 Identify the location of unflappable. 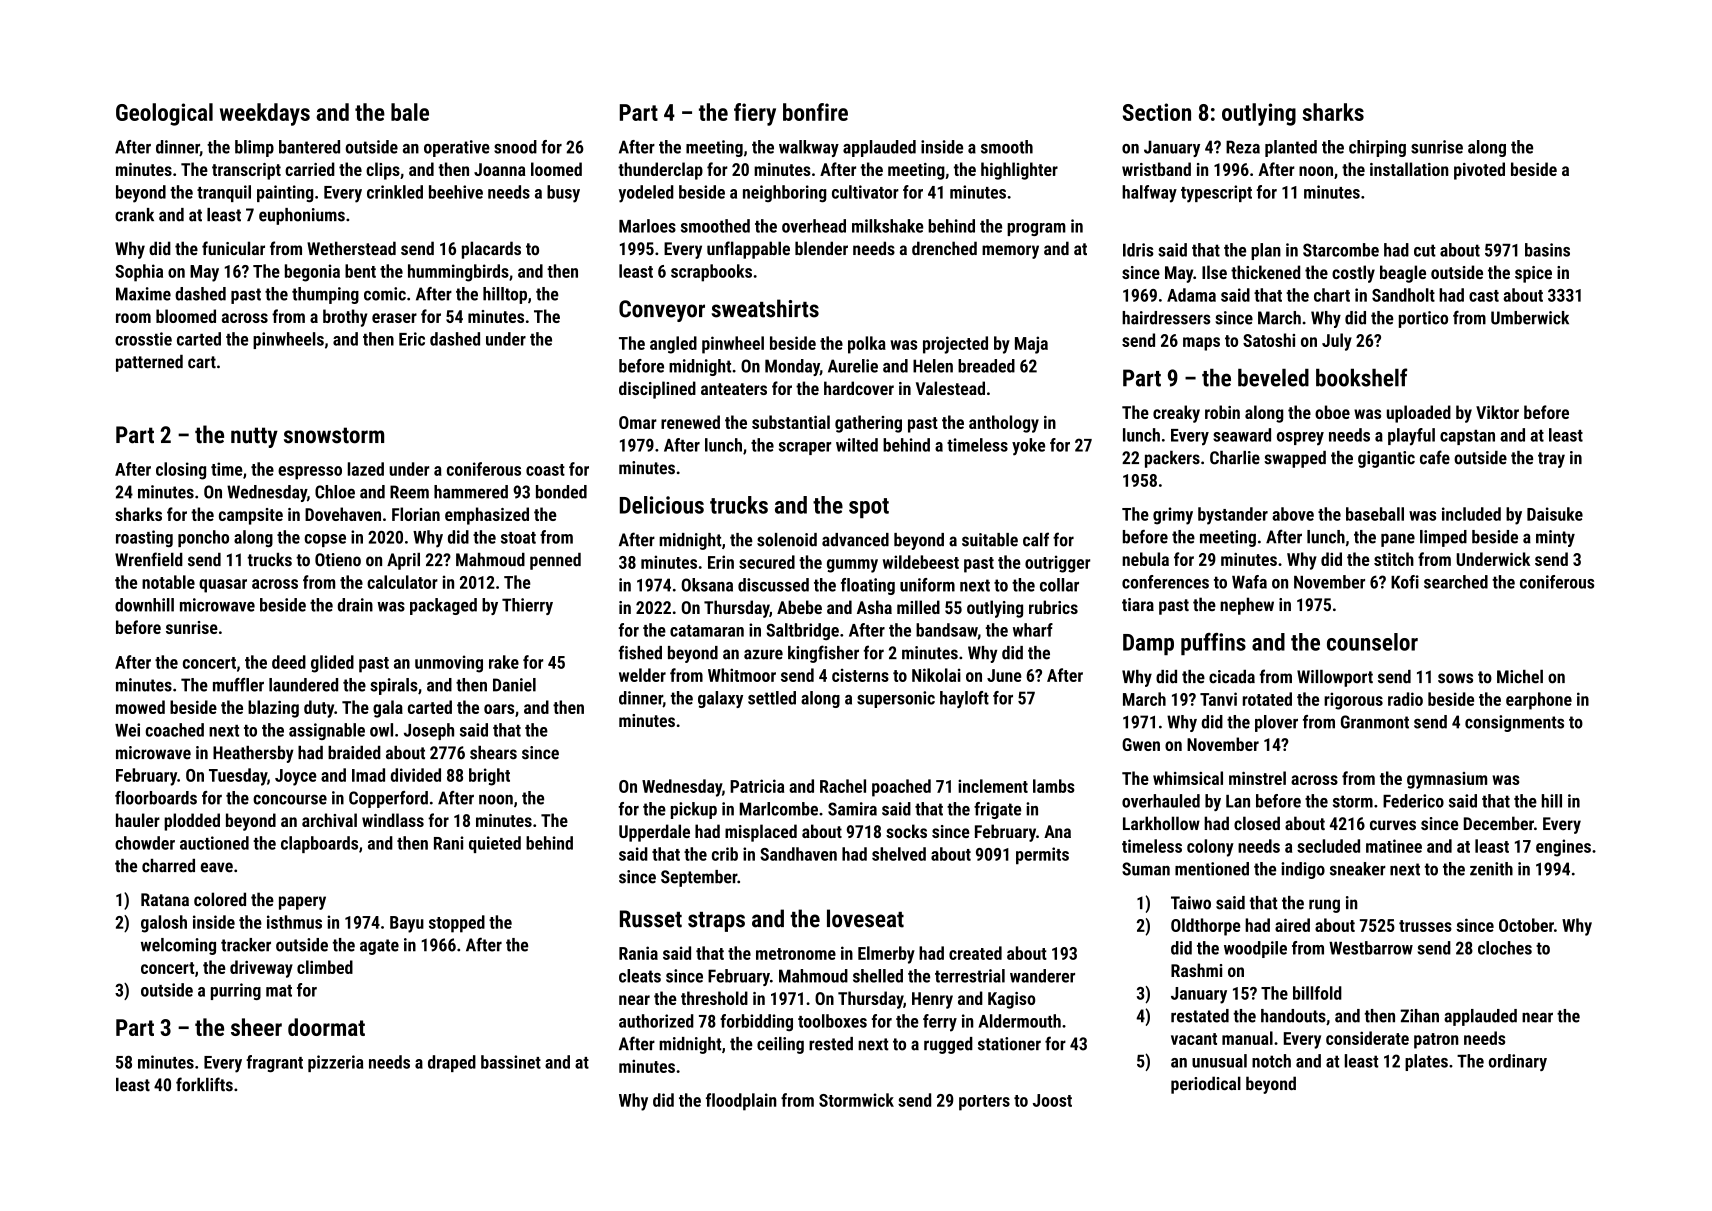
(748, 250).
